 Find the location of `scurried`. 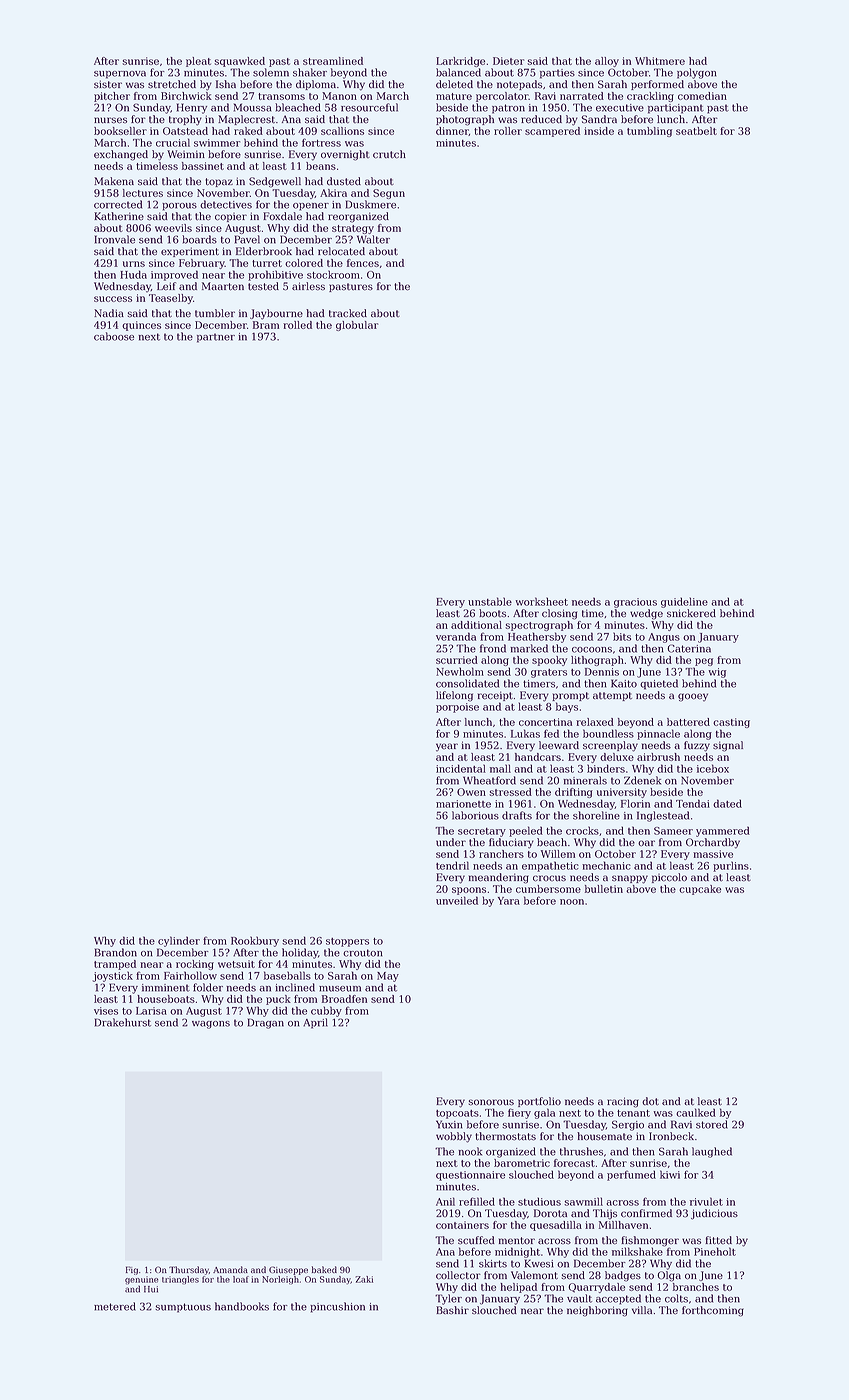

scurried is located at coordinates (457, 660).
